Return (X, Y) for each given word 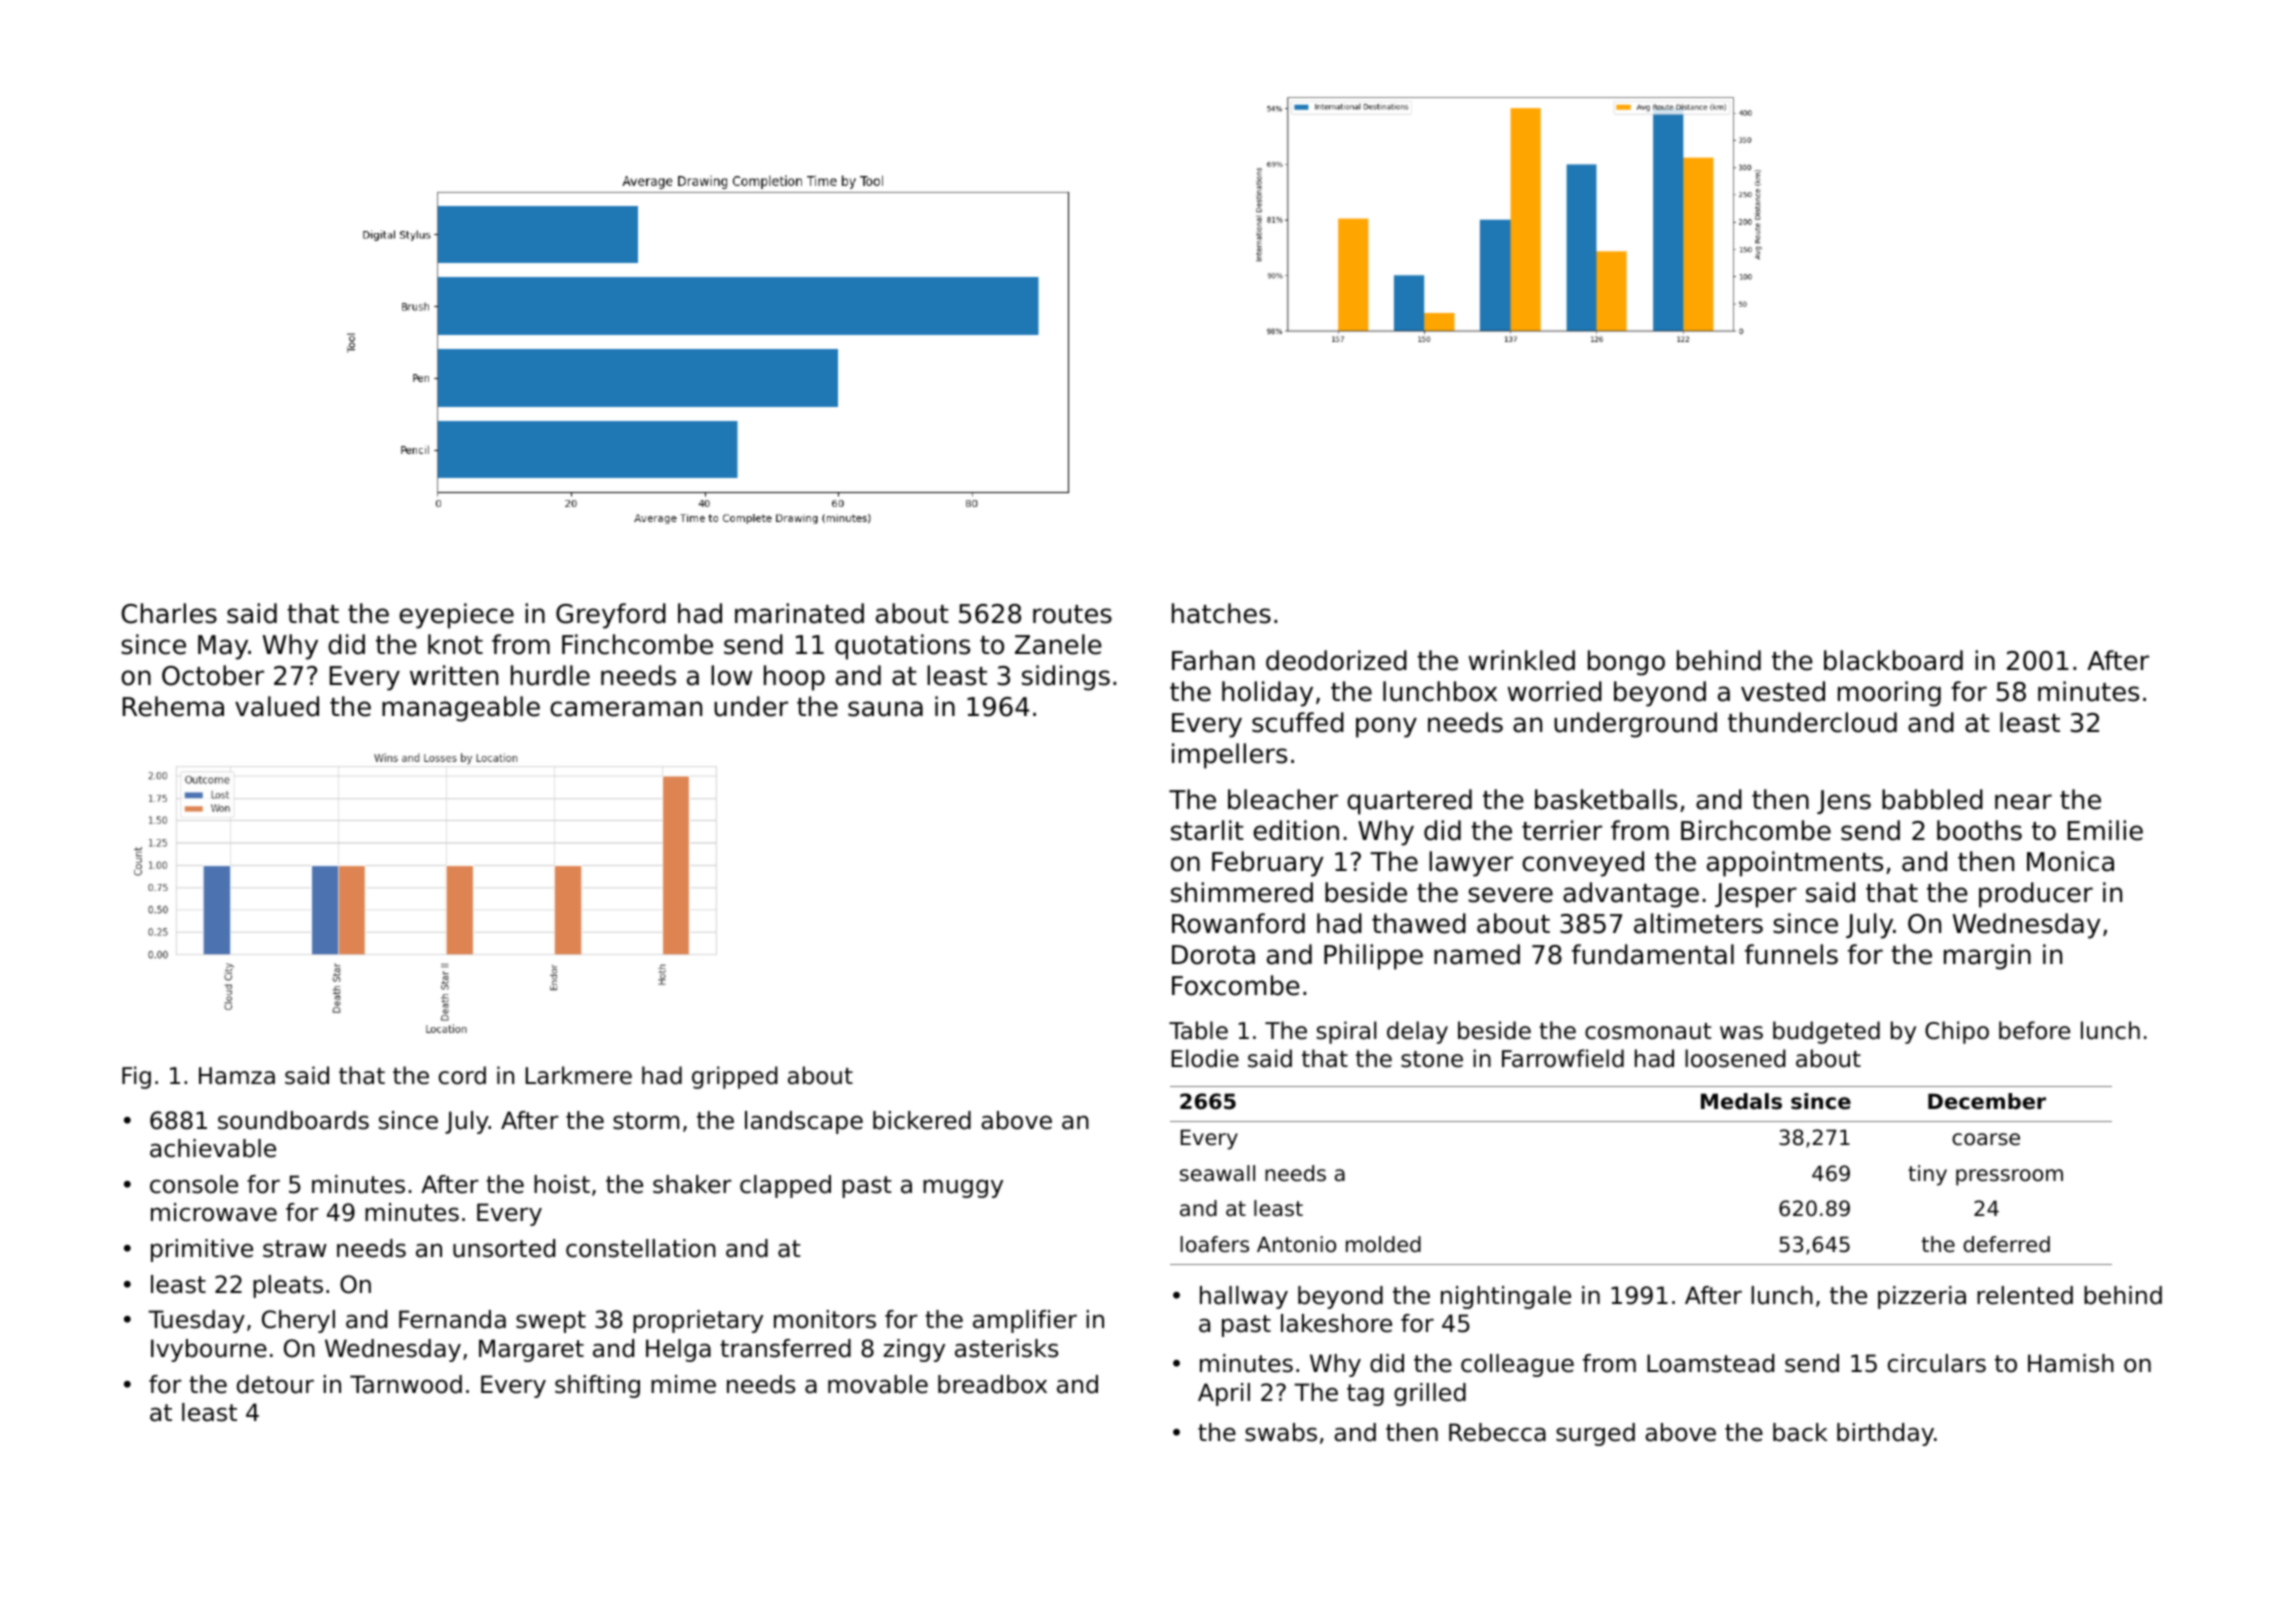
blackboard (1893, 660)
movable (878, 1384)
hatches (1221, 613)
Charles (169, 613)
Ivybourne (209, 1350)
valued (277, 706)
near (2023, 802)
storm (646, 1121)
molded (1383, 1244)
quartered (1409, 802)
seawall (1217, 1173)
